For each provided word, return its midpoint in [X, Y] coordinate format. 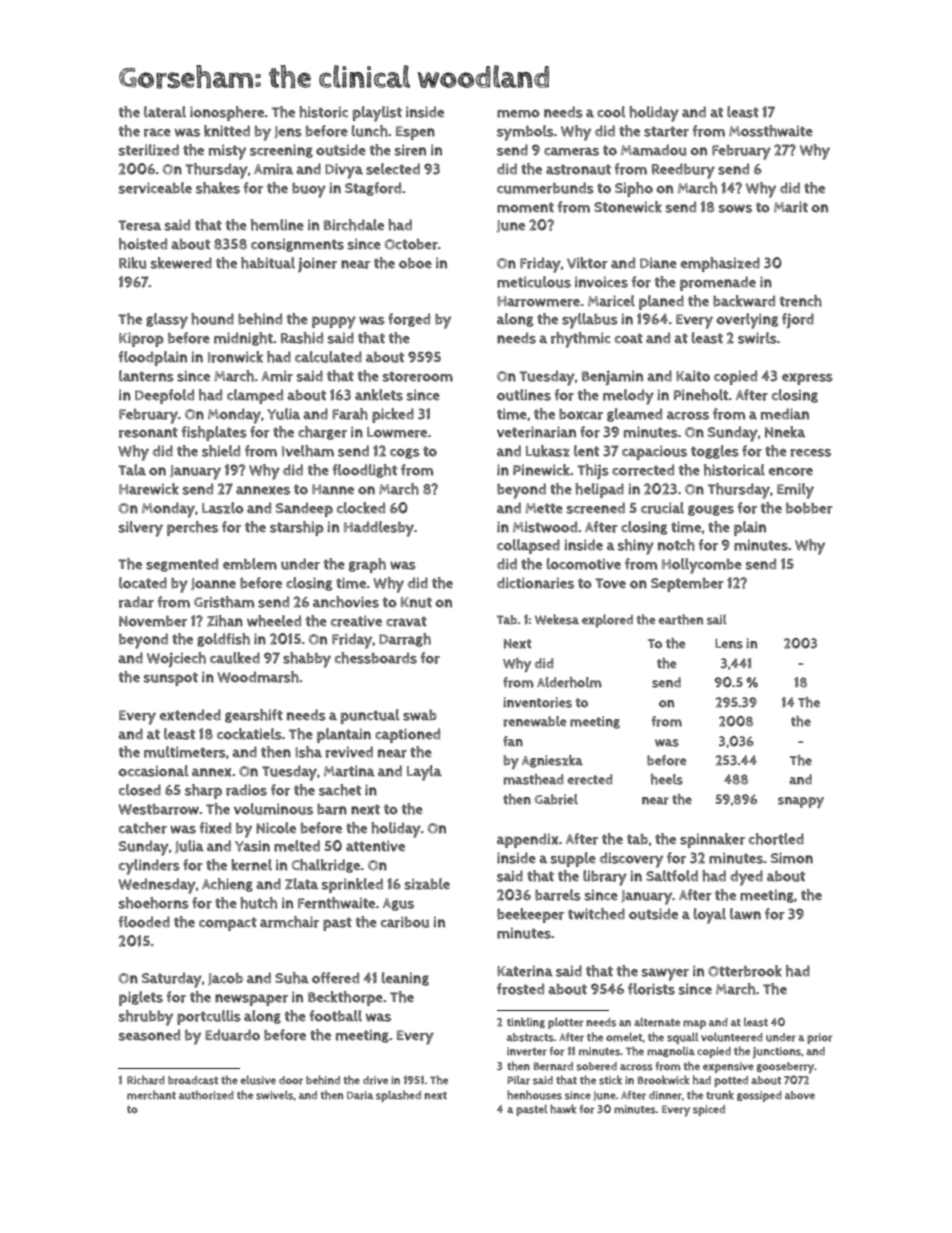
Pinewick [542, 470]
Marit [791, 207]
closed [140, 790]
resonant [148, 432]
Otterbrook [745, 971]
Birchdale [354, 225]
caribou [405, 922]
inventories [537, 702]
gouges [711, 510]
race [157, 132]
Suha [292, 978]
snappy [801, 802]
